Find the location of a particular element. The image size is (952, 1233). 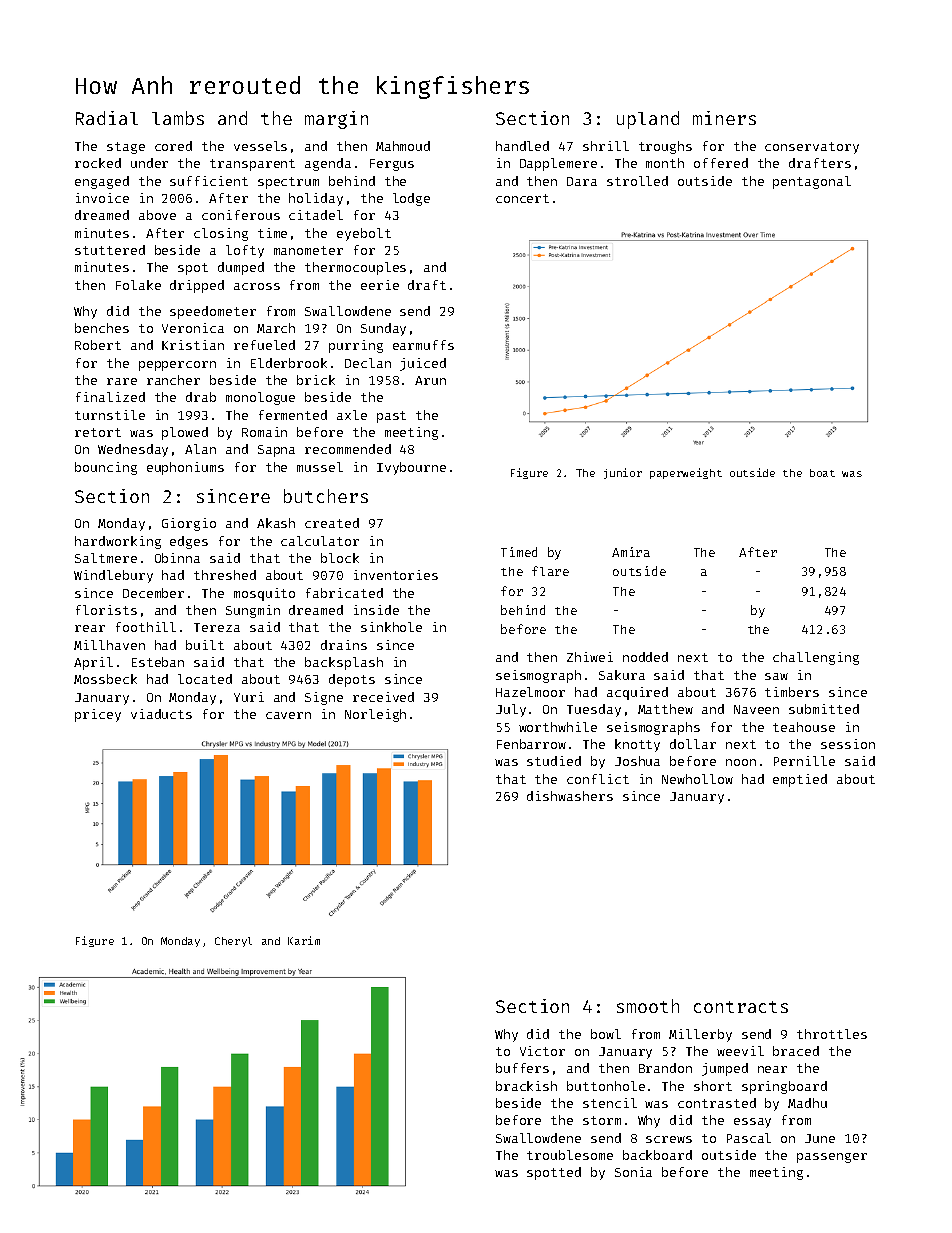

margin is located at coordinates (336, 120).
